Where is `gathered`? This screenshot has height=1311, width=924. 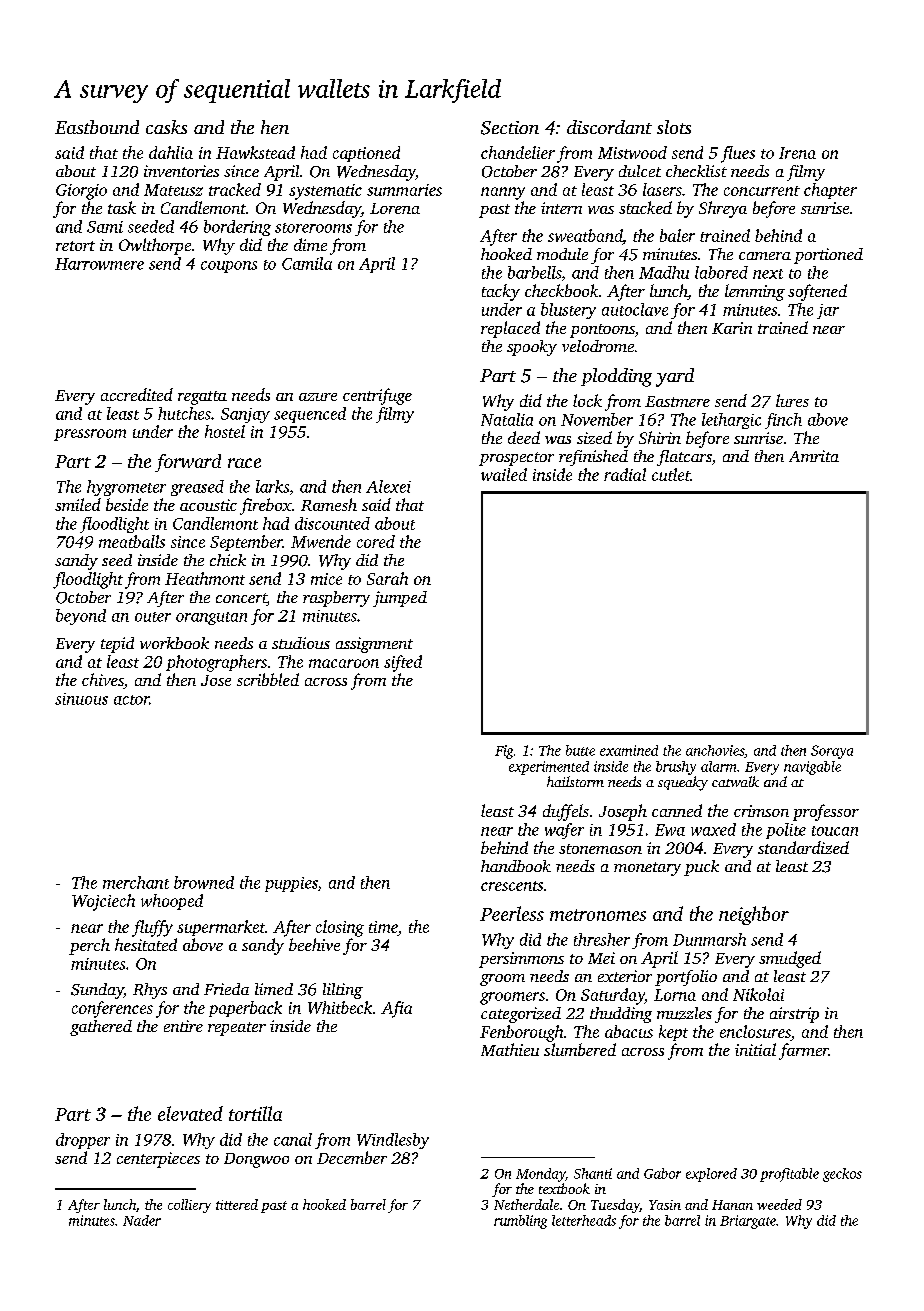
gathered is located at coordinates (101, 1028).
